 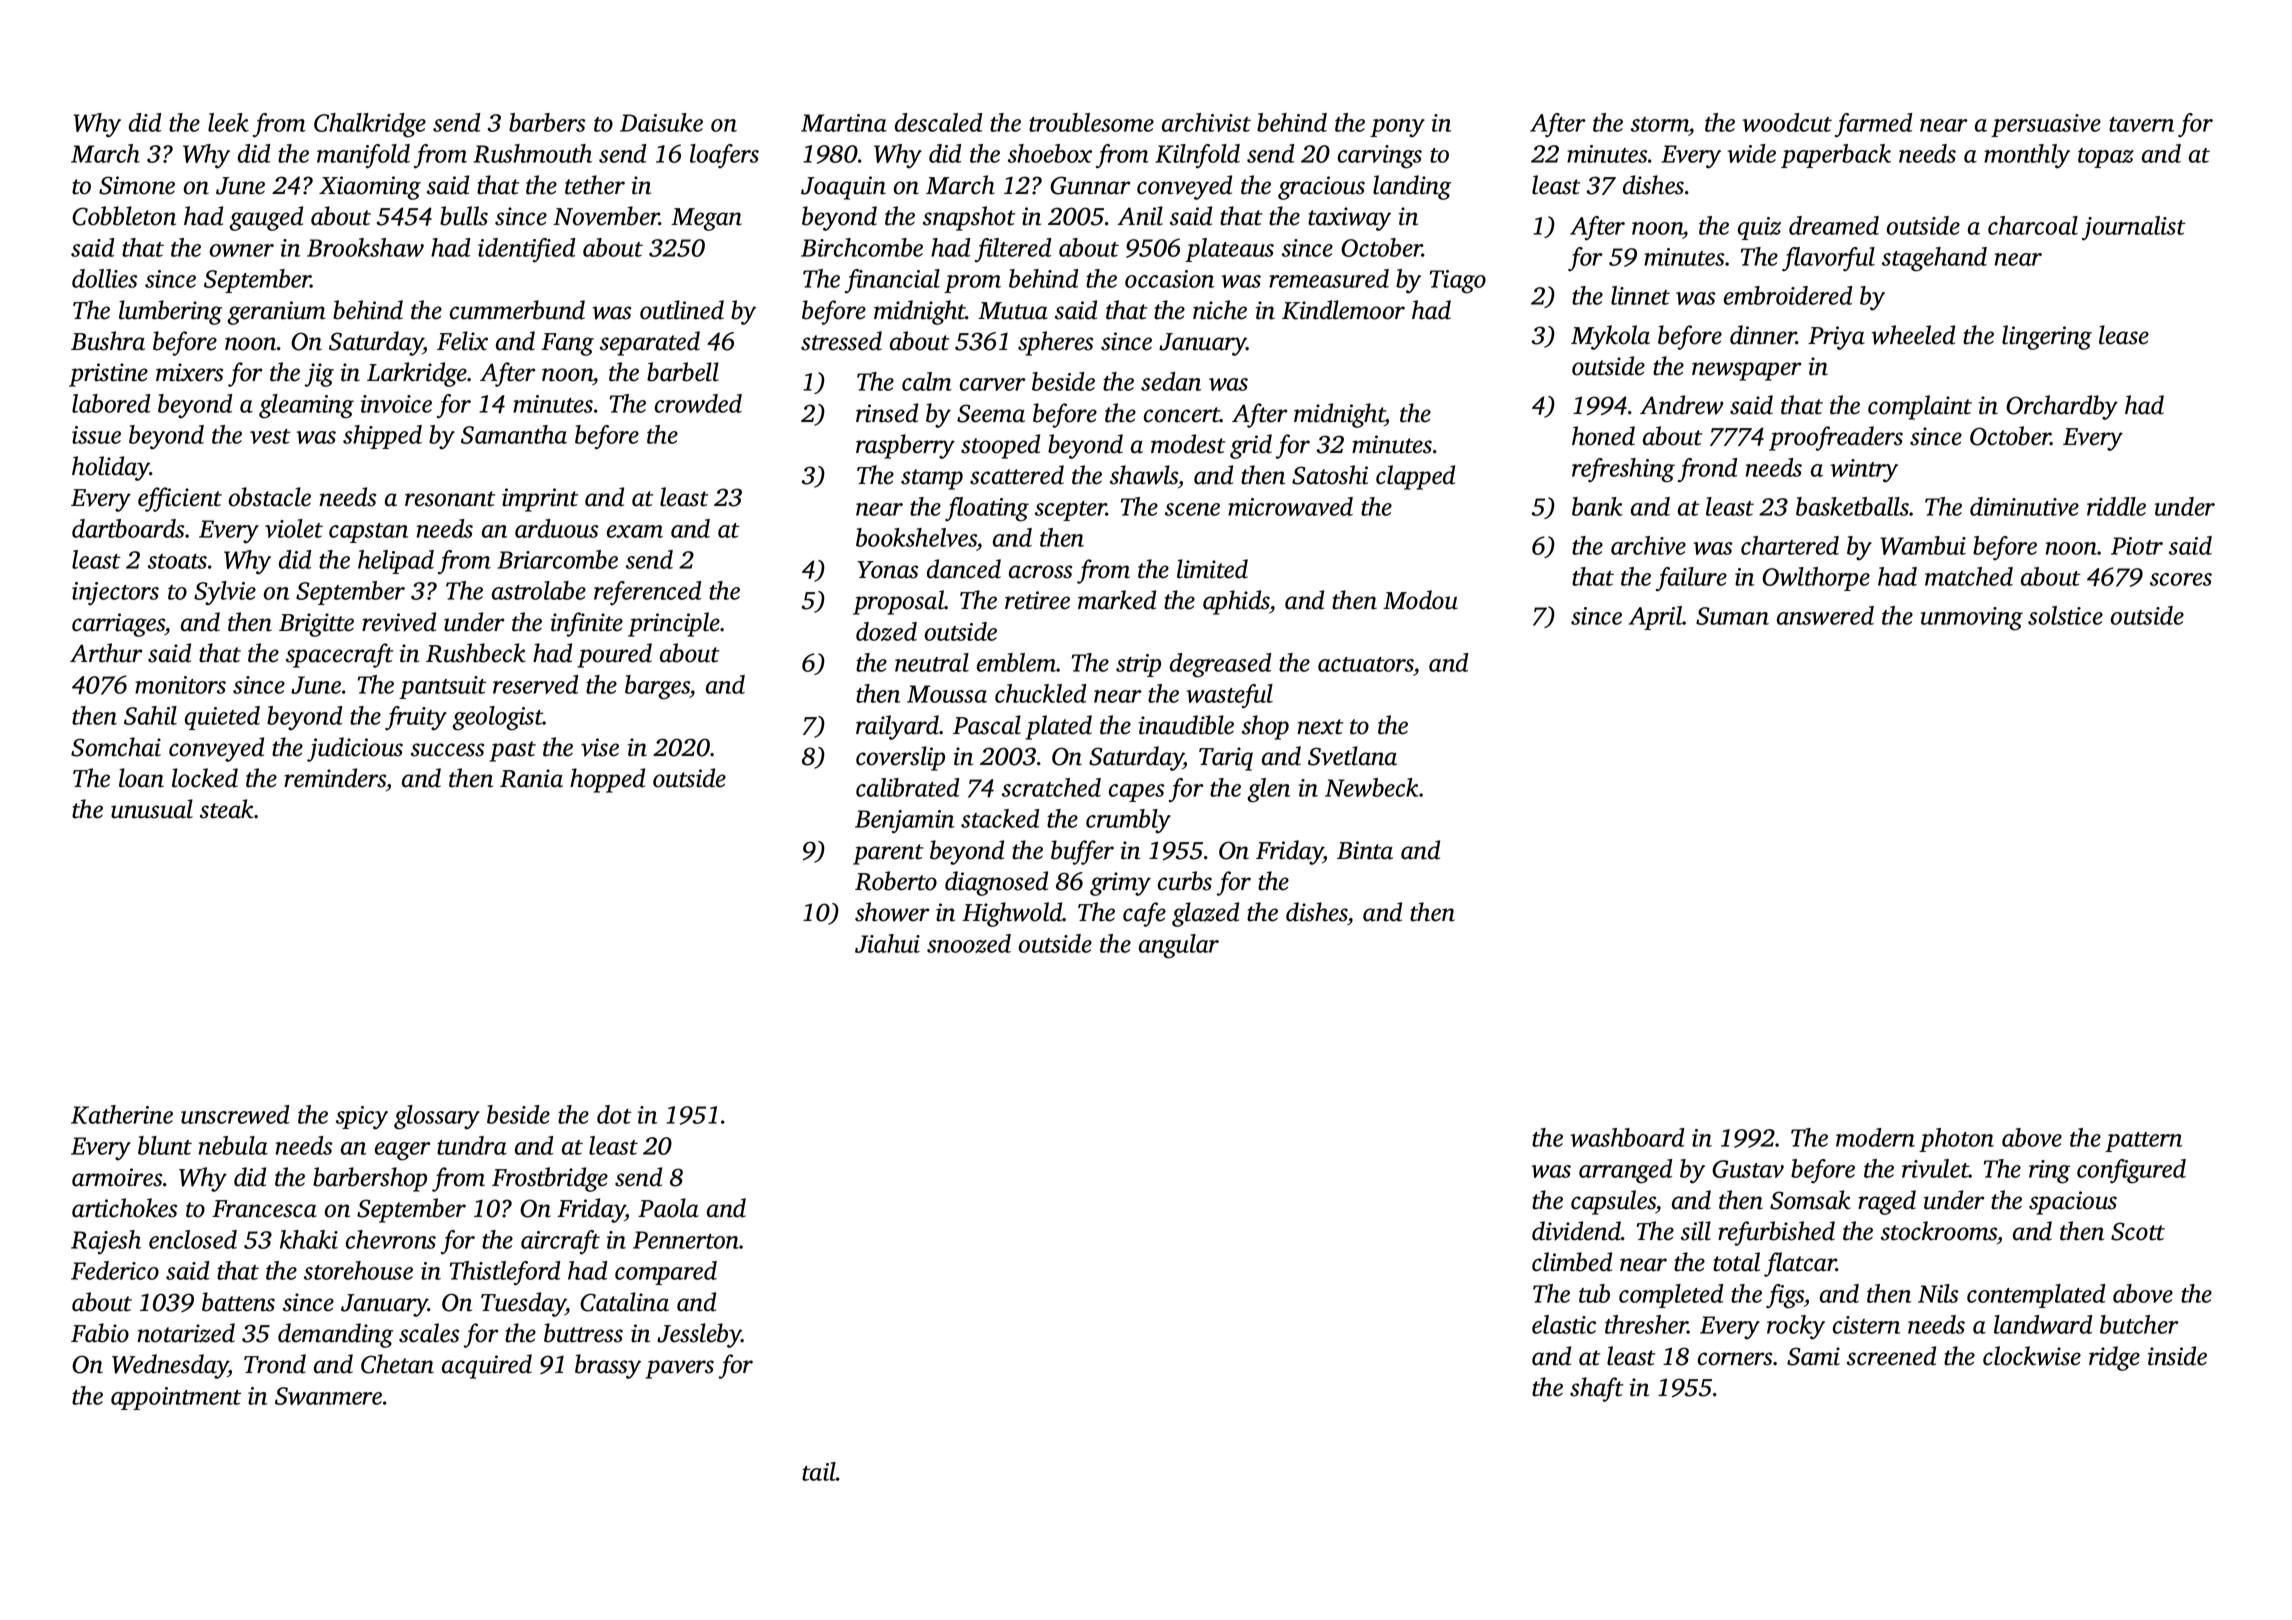 I want to click on tavern, so click(x=2141, y=124).
